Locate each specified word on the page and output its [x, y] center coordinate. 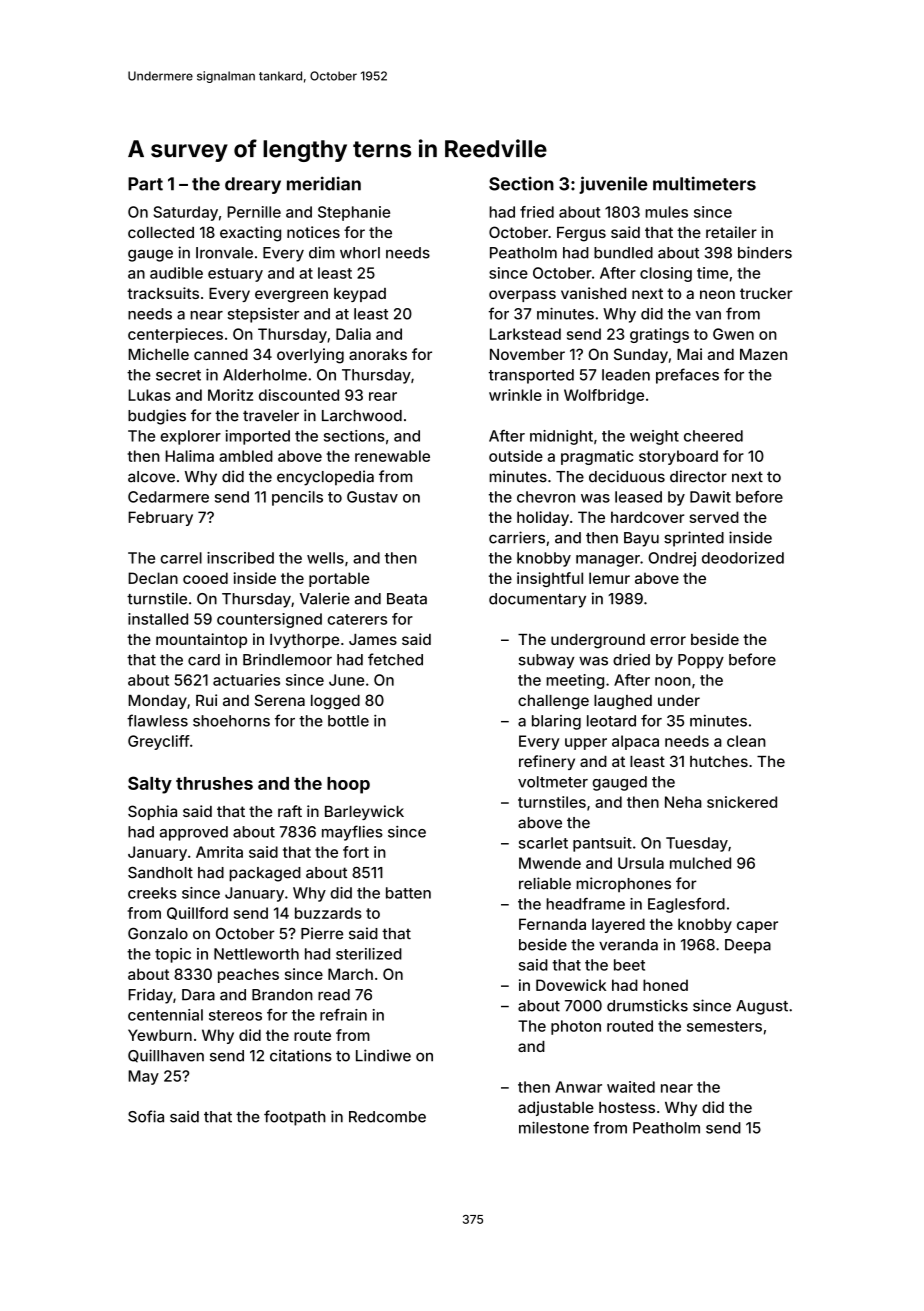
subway [547, 661]
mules [666, 212]
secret [178, 375]
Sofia [146, 1116]
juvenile [613, 185]
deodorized [743, 558]
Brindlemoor [287, 659]
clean [746, 741]
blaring [556, 722]
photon [576, 1027]
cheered [713, 436]
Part [145, 184]
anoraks [378, 354]
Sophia [152, 812]
